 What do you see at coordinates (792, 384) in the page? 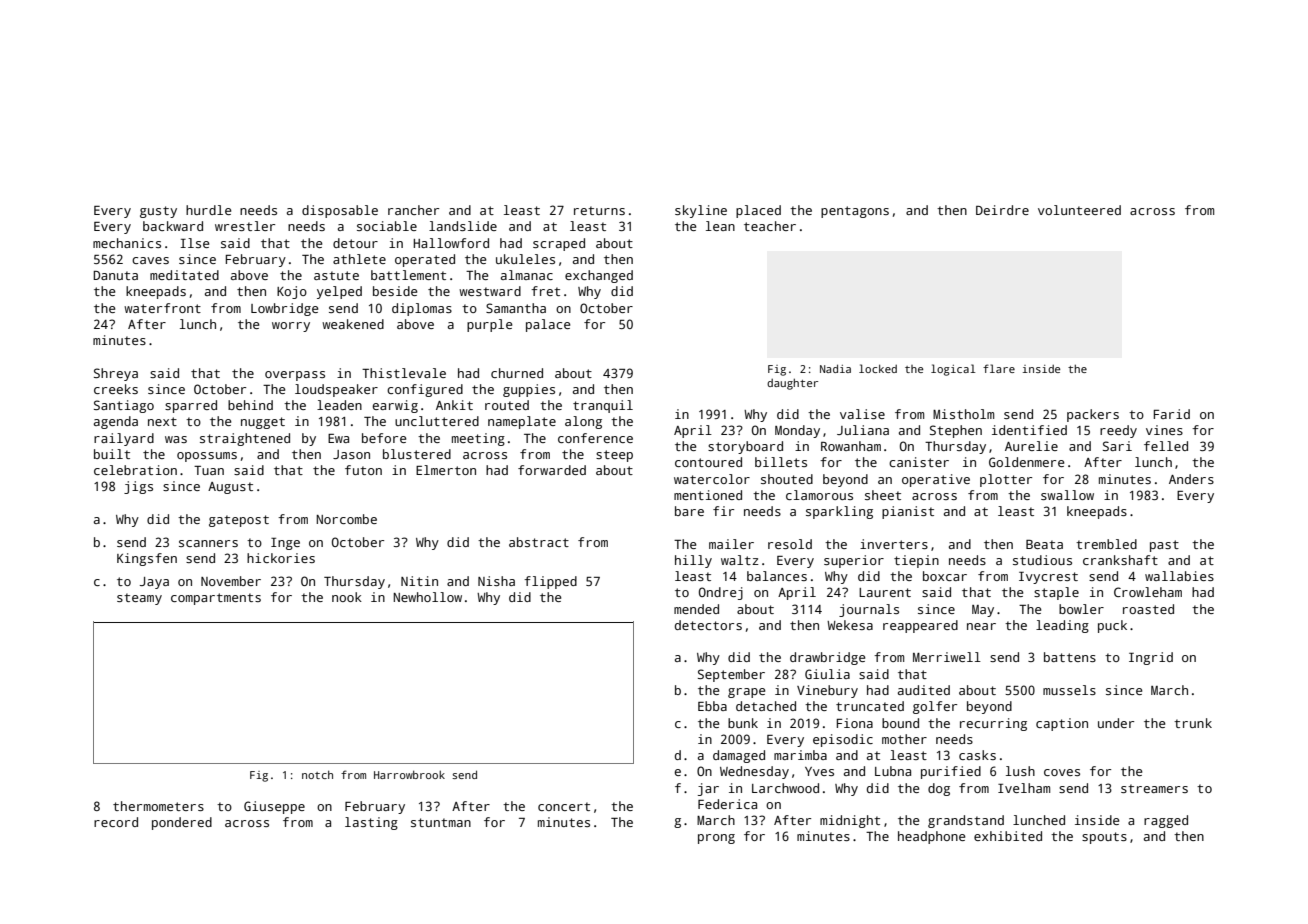
I see `daughter` at bounding box center [792, 384].
